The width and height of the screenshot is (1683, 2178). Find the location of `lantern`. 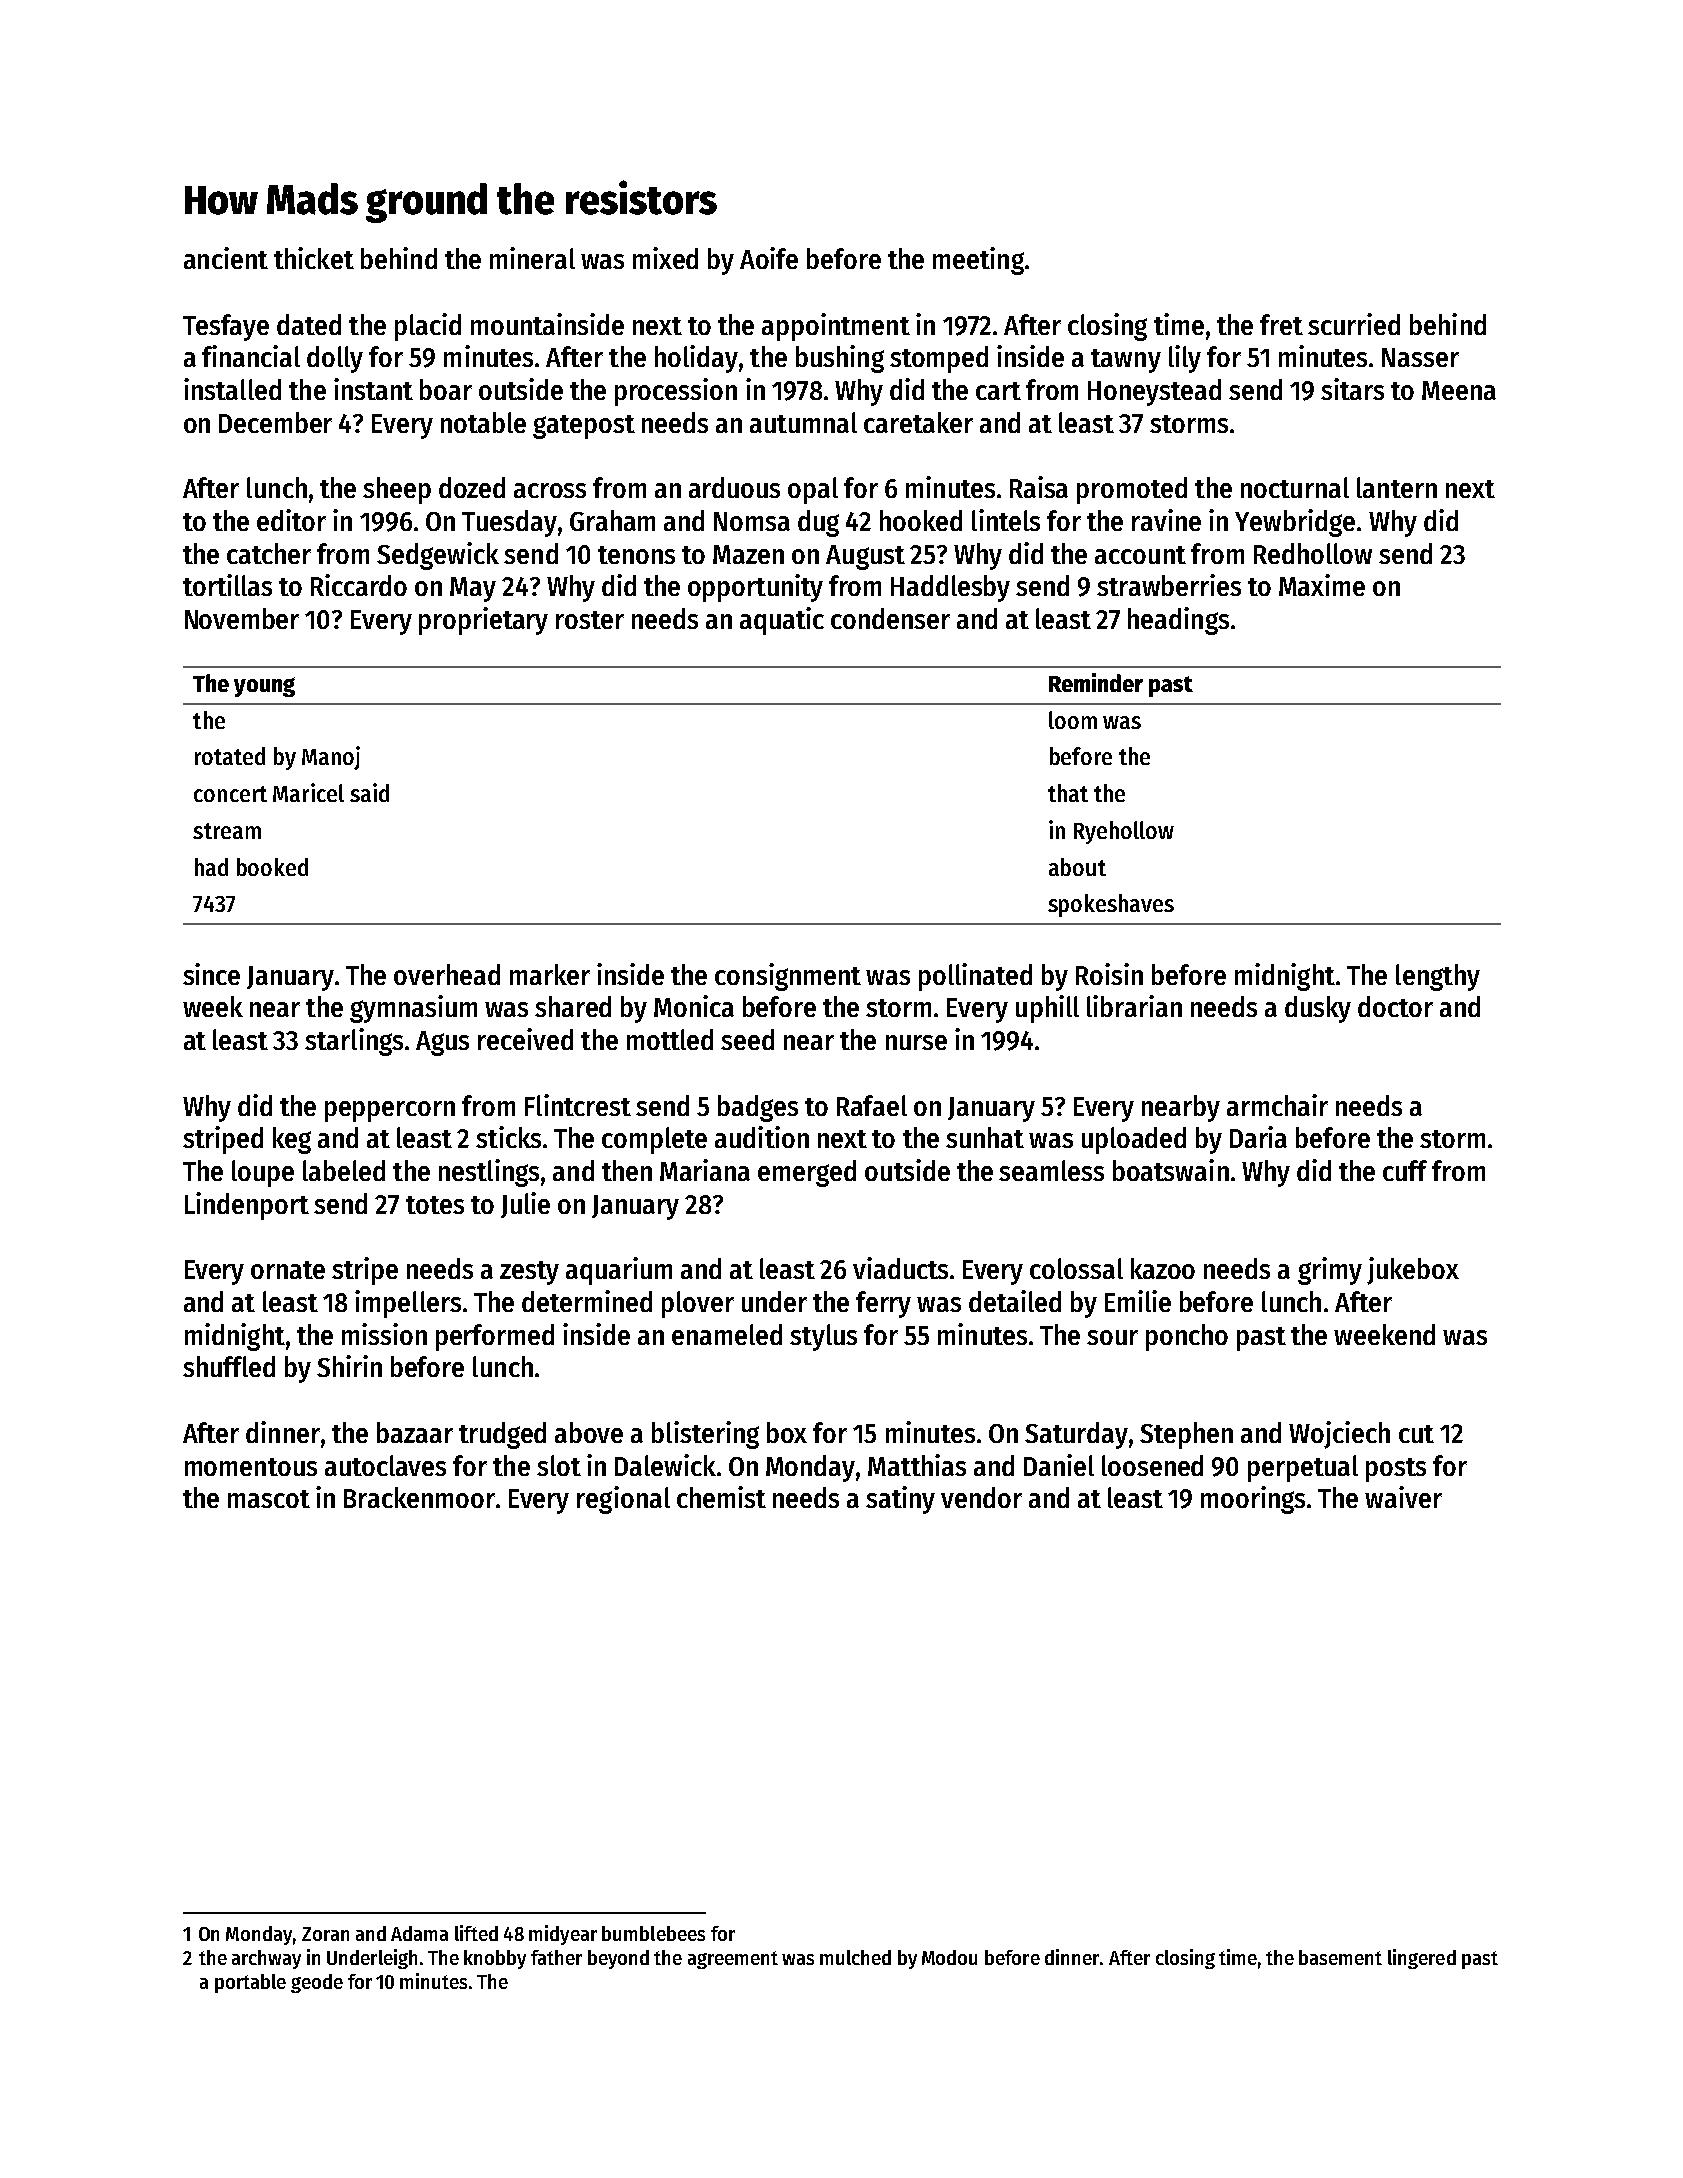

lantern is located at coordinates (1397, 487).
